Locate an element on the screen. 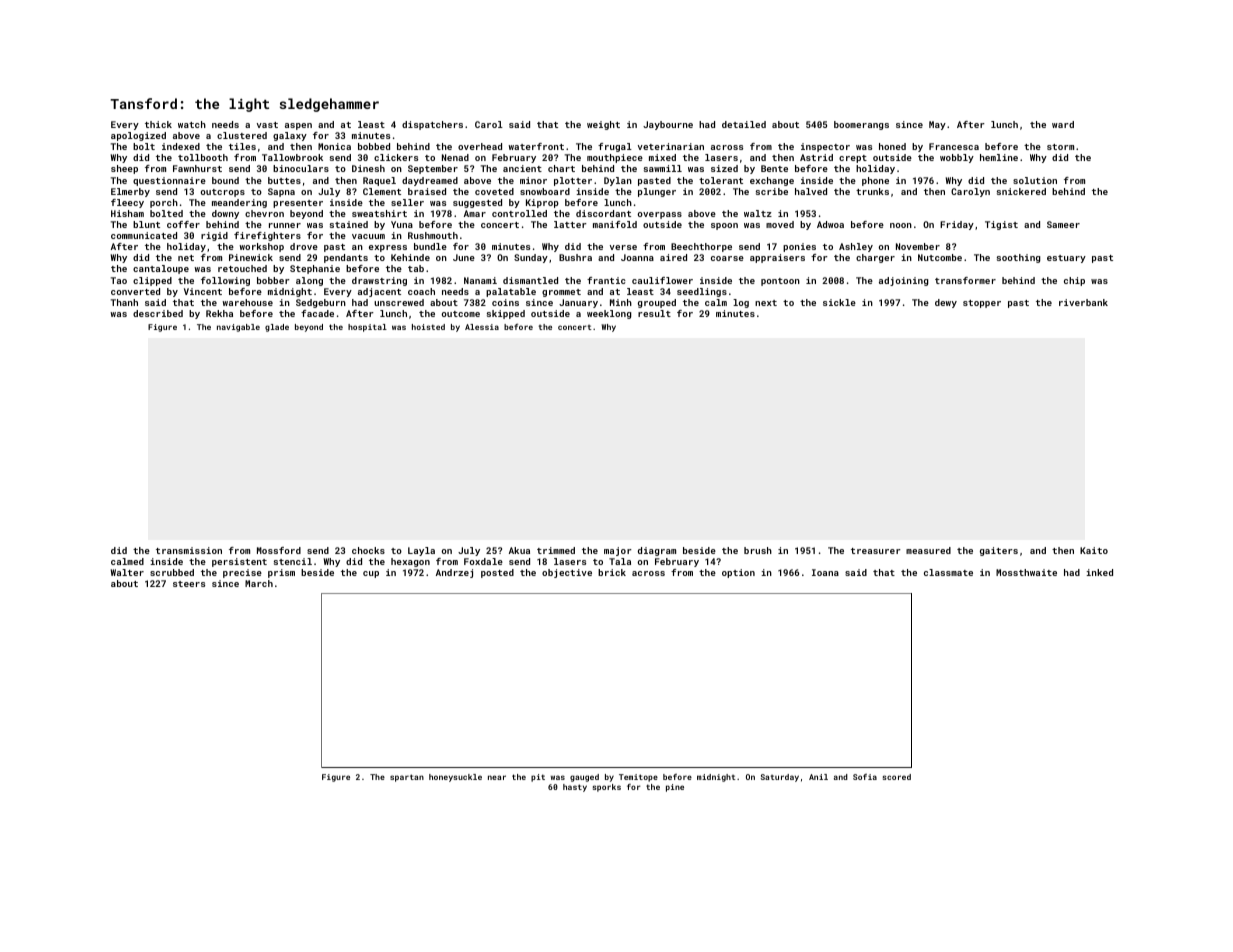 This screenshot has width=1233, height=952. transmission is located at coordinates (189, 550).
